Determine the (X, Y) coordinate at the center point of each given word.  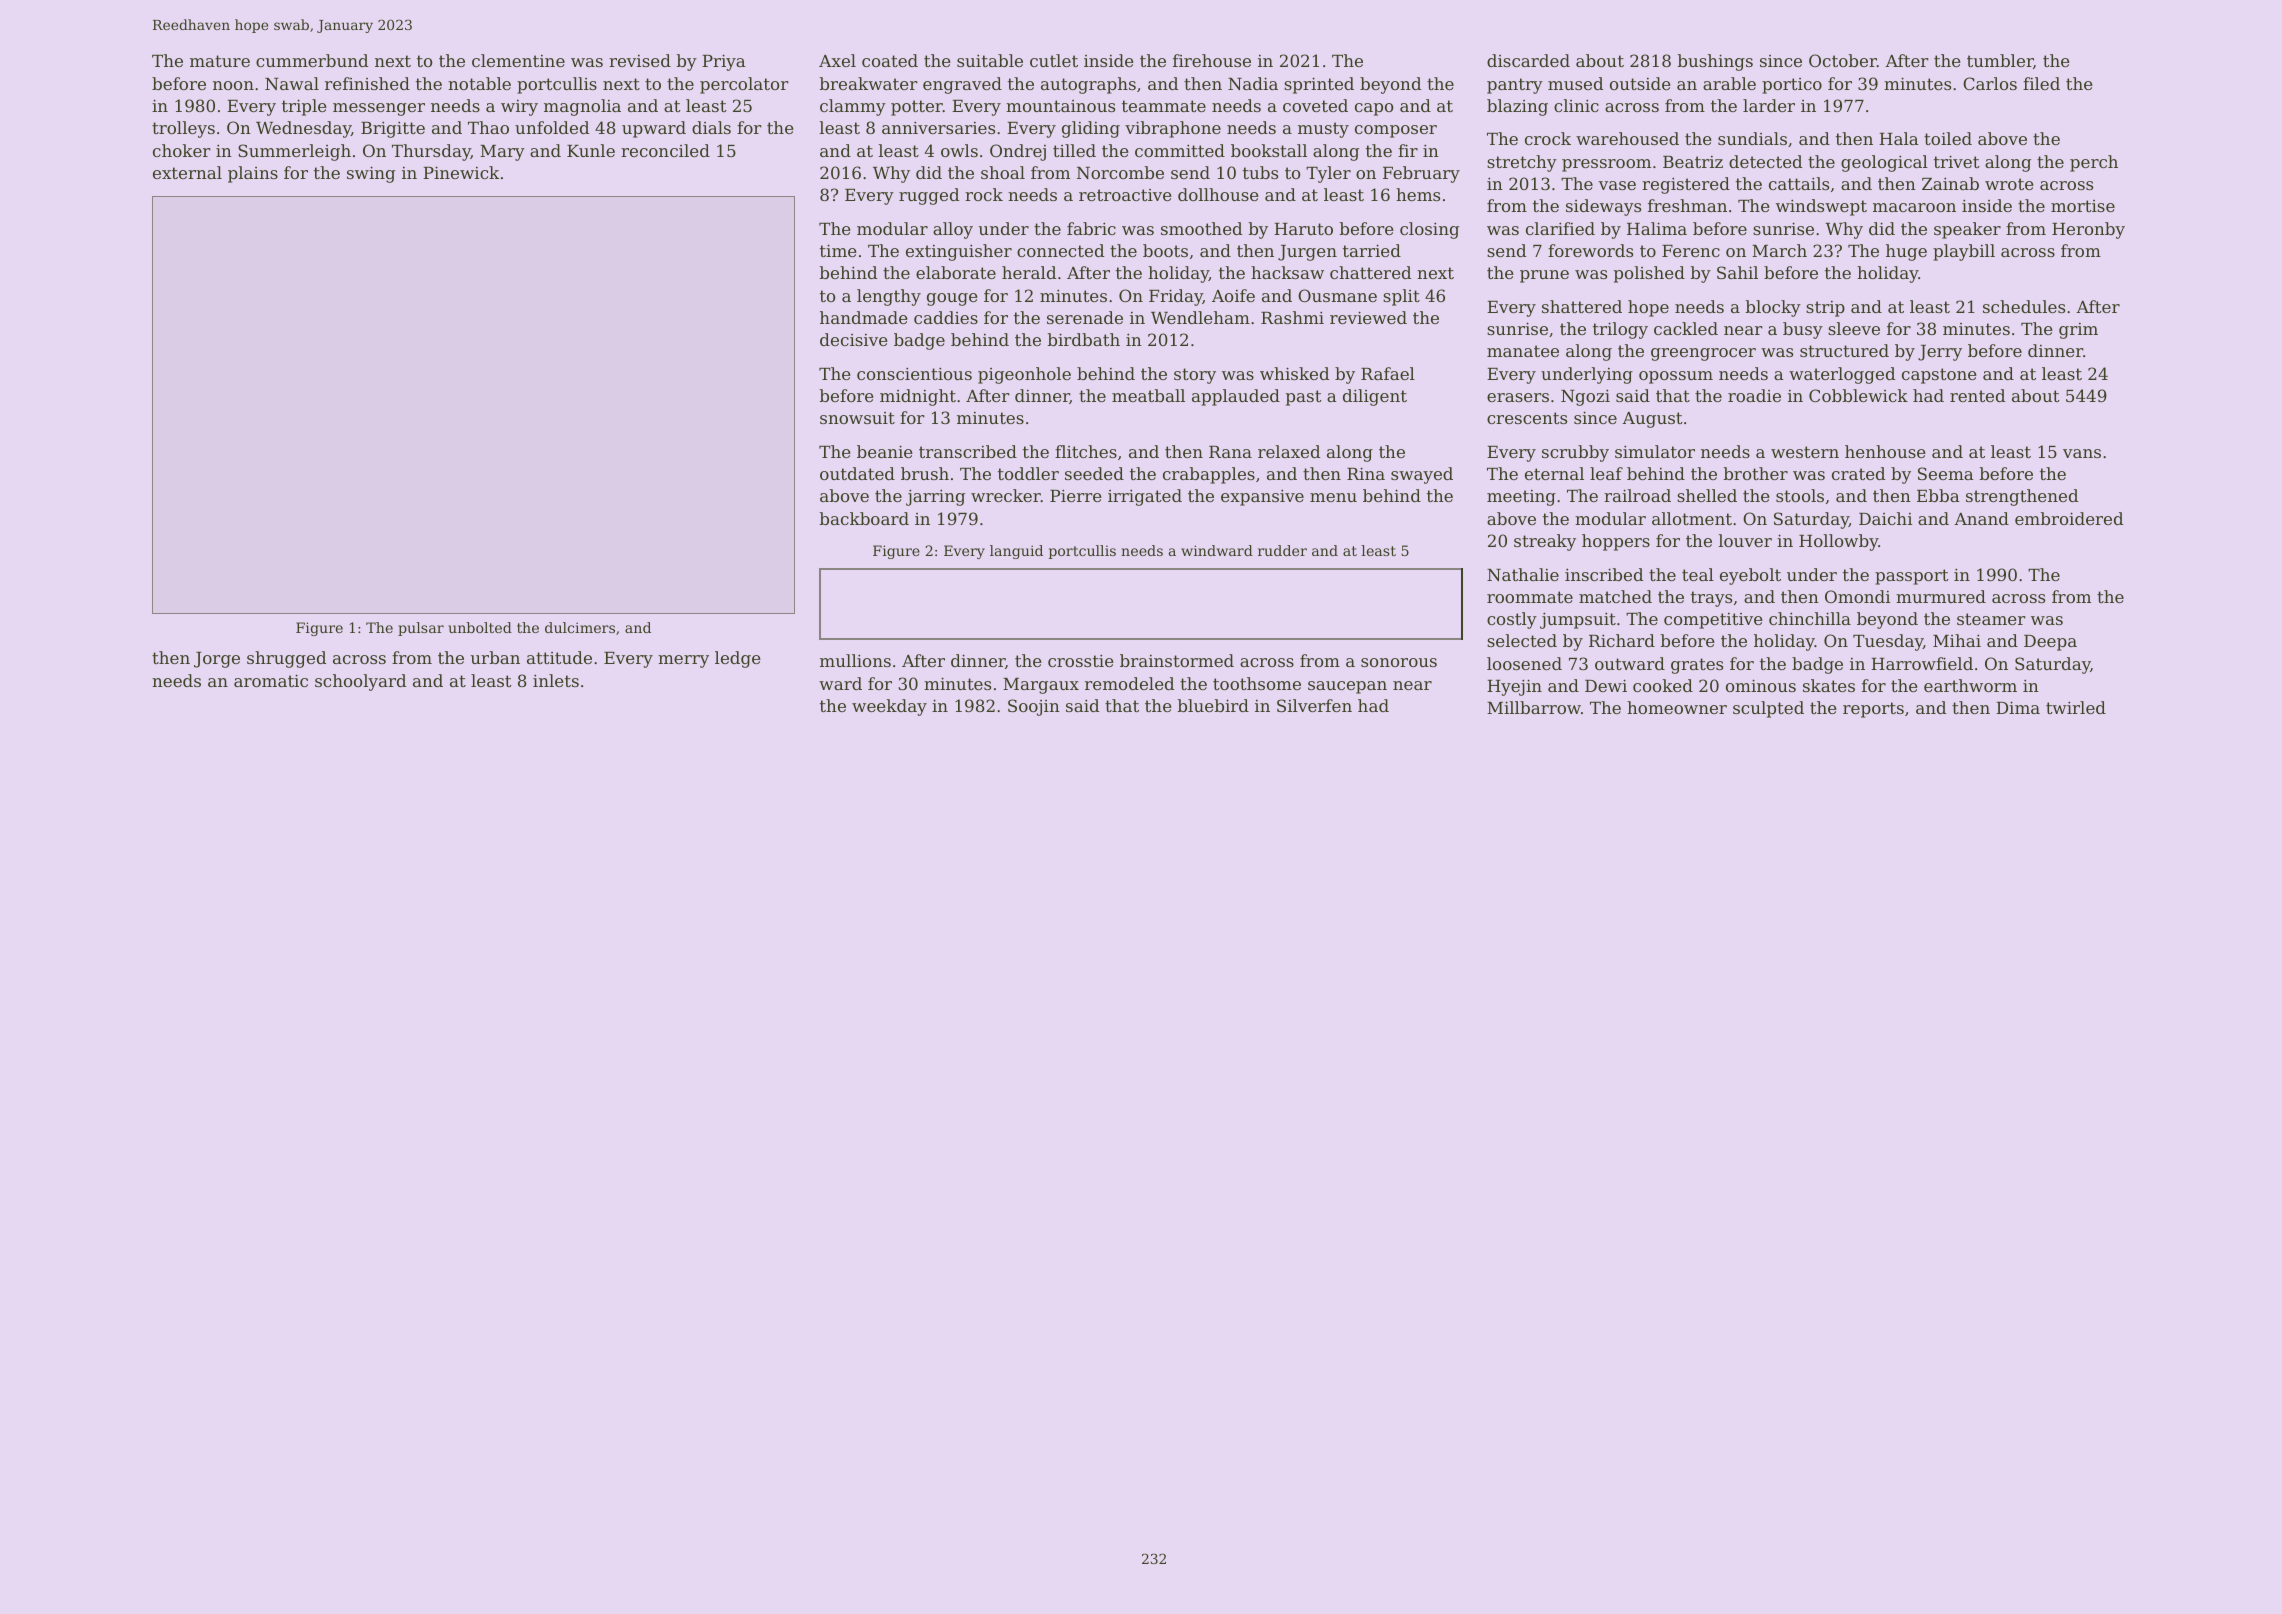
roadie (1754, 395)
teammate (1164, 106)
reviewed (1368, 317)
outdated (857, 473)
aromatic (271, 680)
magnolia (582, 107)
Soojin (1034, 707)
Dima (2018, 707)
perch (2094, 163)
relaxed (1289, 451)
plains (253, 174)
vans (2082, 453)
